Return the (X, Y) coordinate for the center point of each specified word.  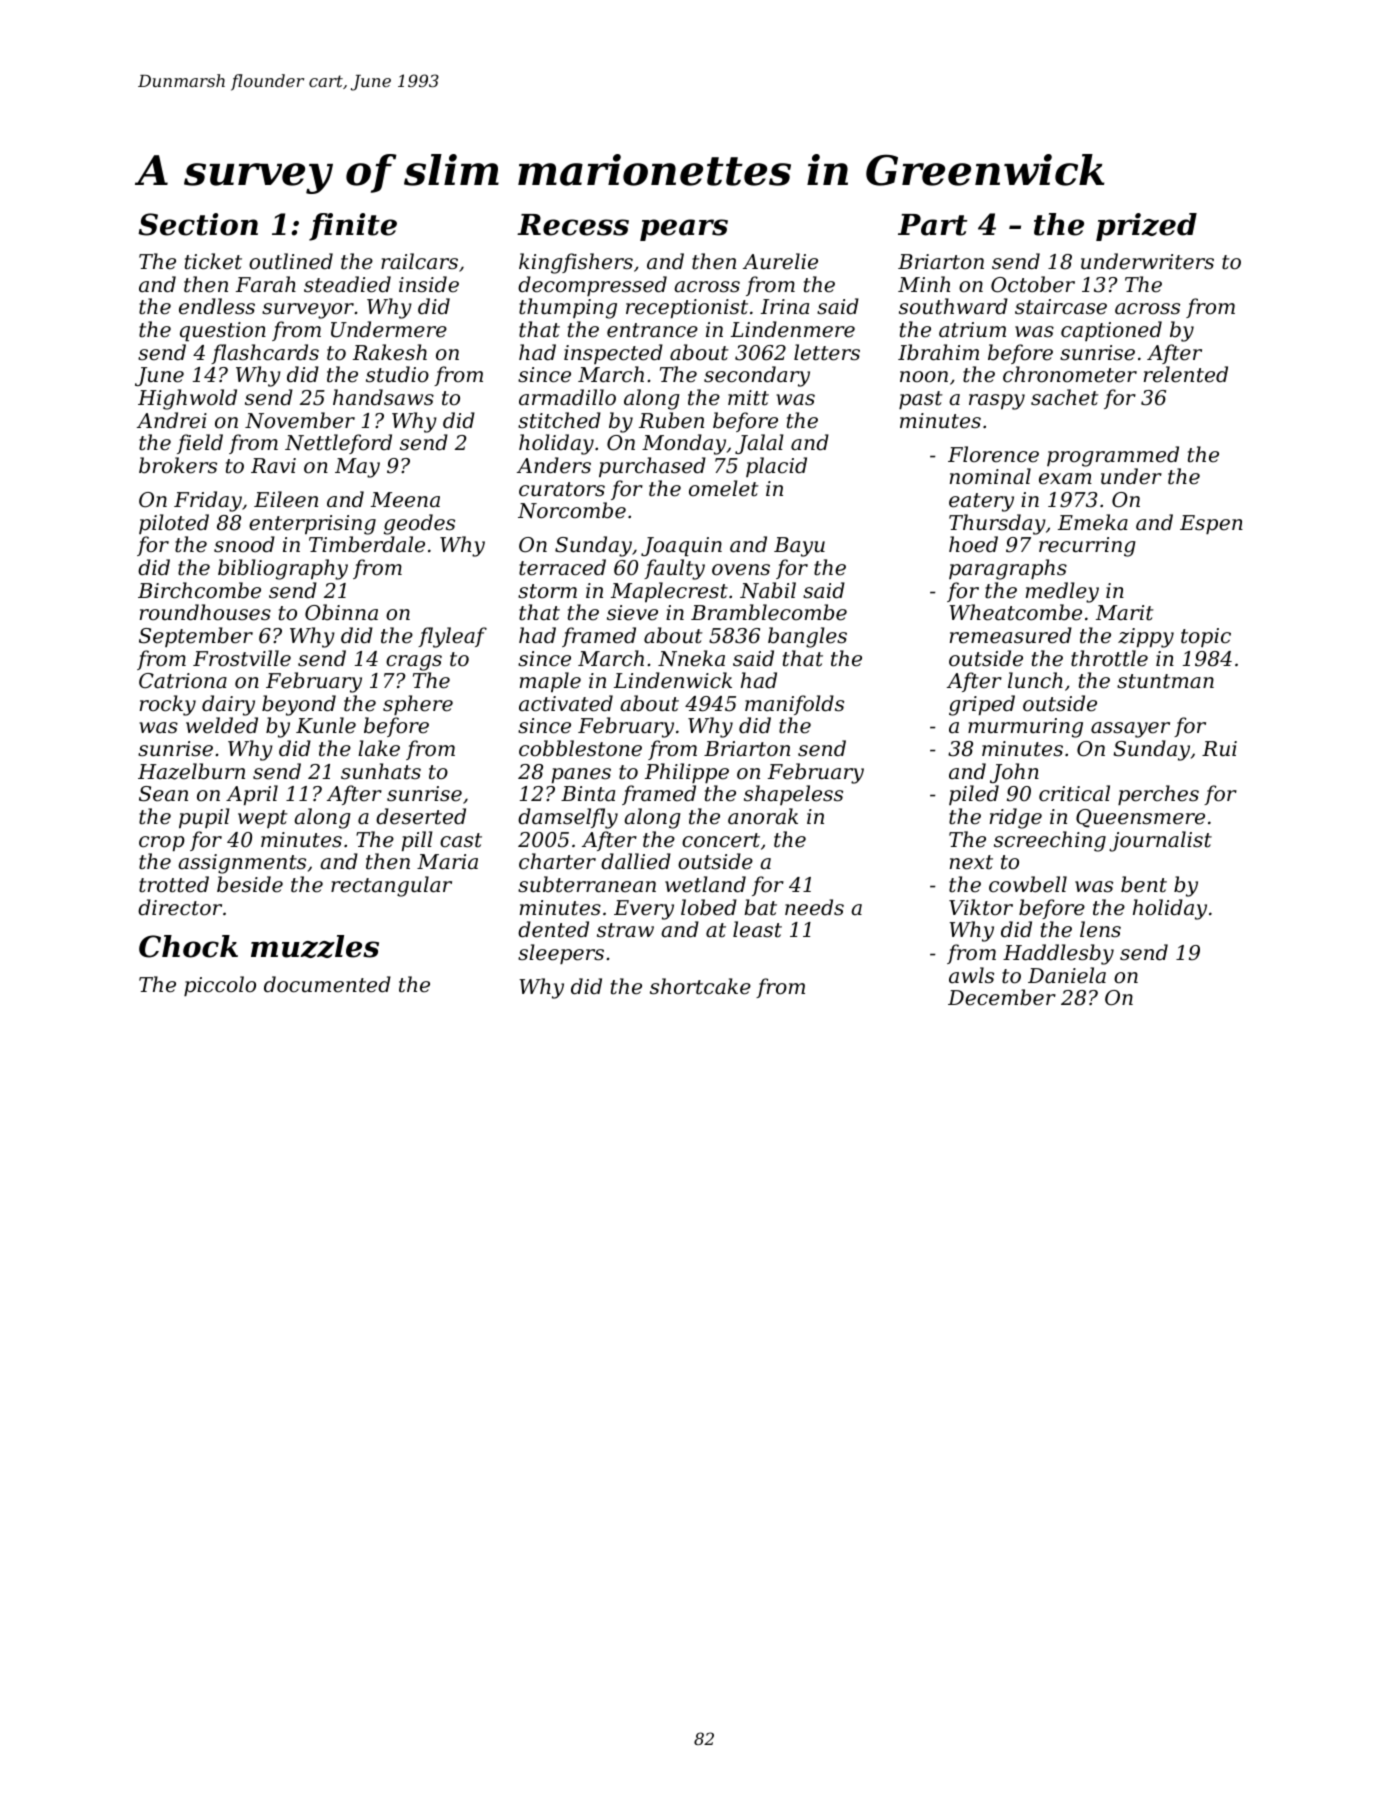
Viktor (981, 907)
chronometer (1070, 374)
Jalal (759, 444)
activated (566, 703)
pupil (204, 818)
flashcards (265, 354)
